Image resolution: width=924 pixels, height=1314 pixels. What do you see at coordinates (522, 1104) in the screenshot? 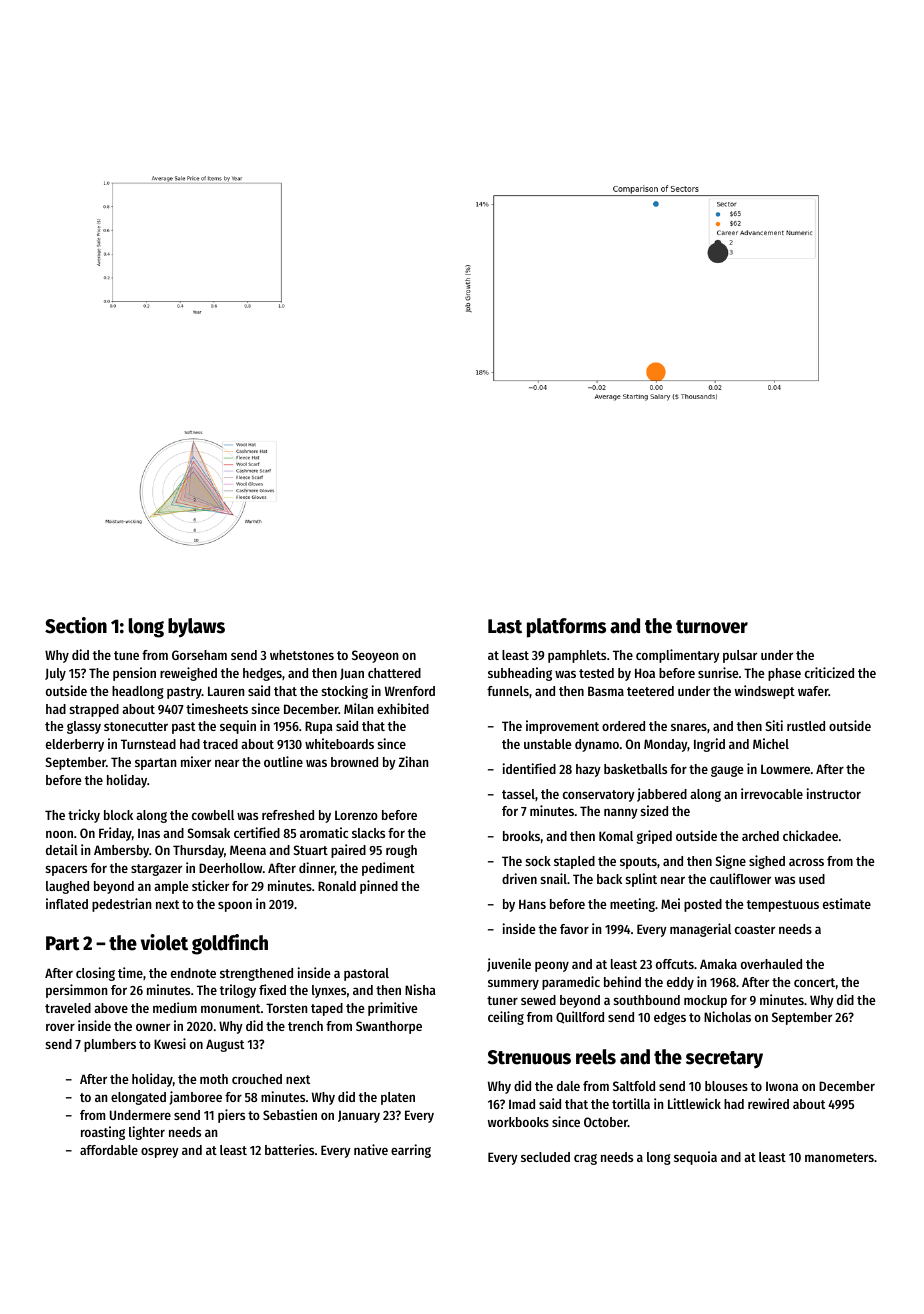
I see `Imad` at bounding box center [522, 1104].
